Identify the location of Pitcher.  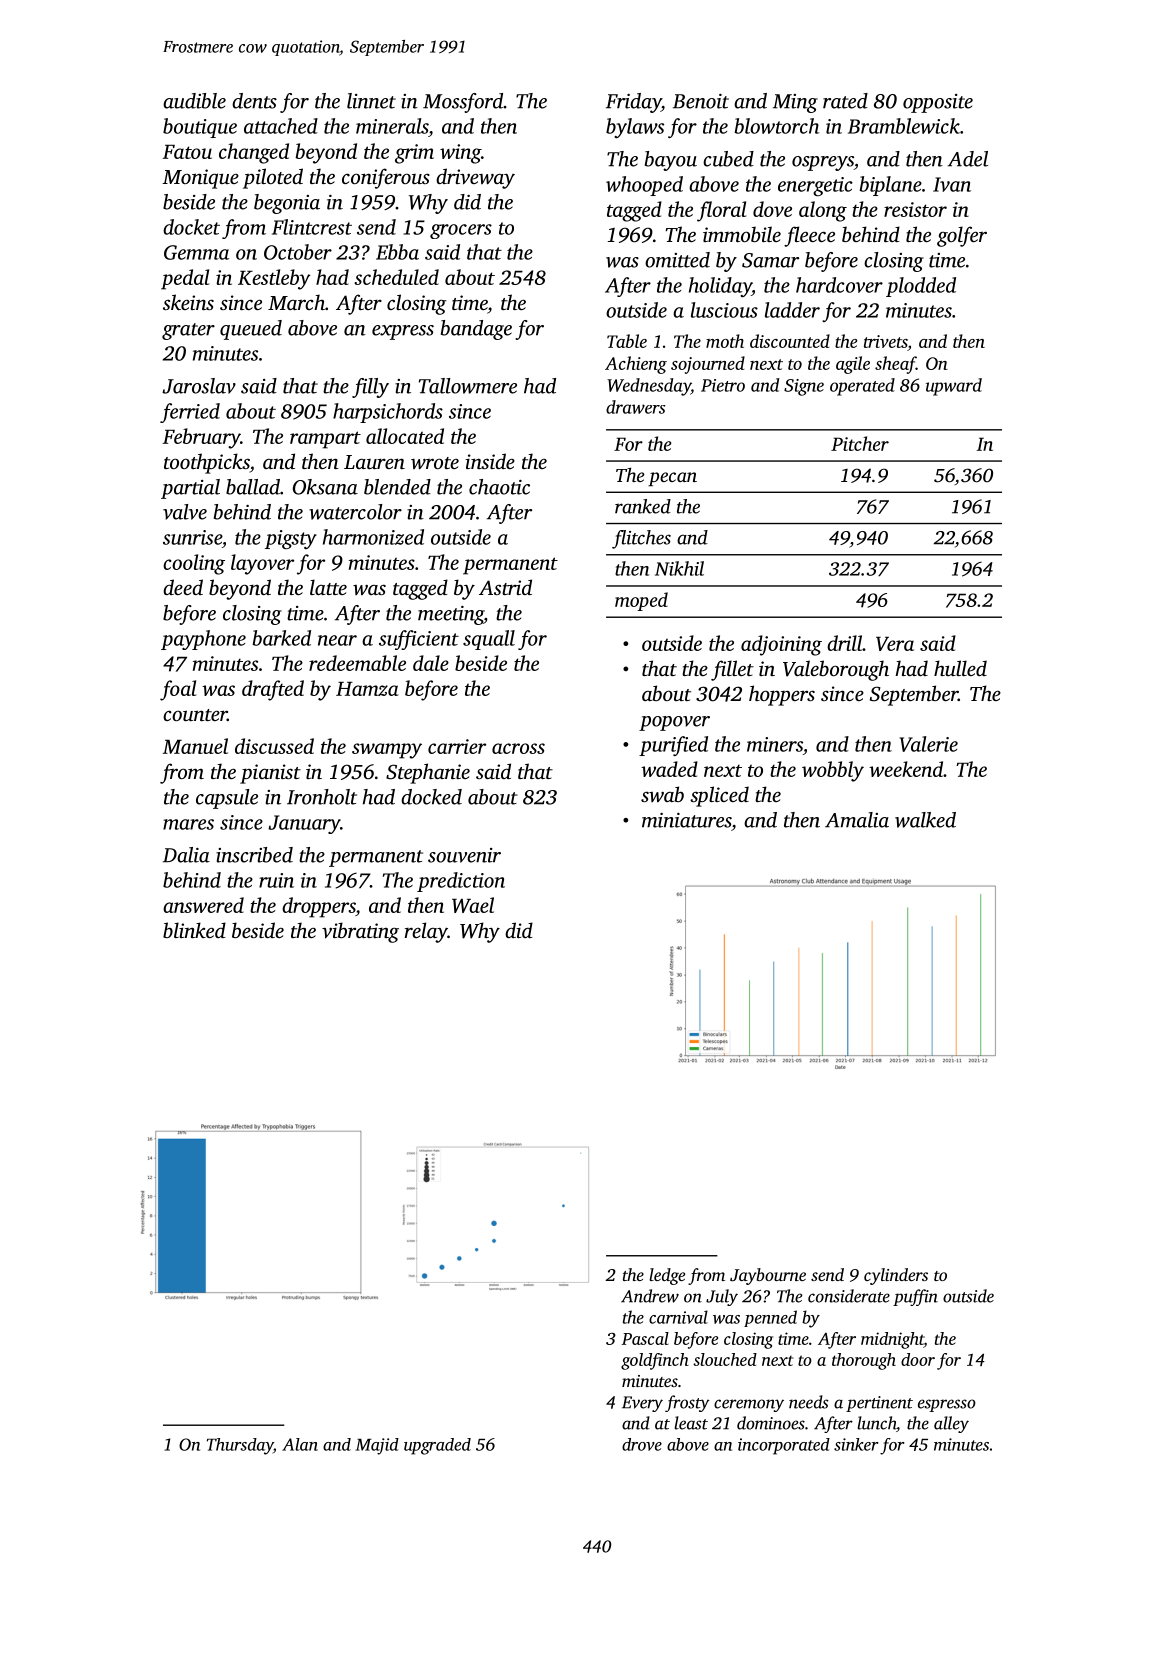
(860, 443).
